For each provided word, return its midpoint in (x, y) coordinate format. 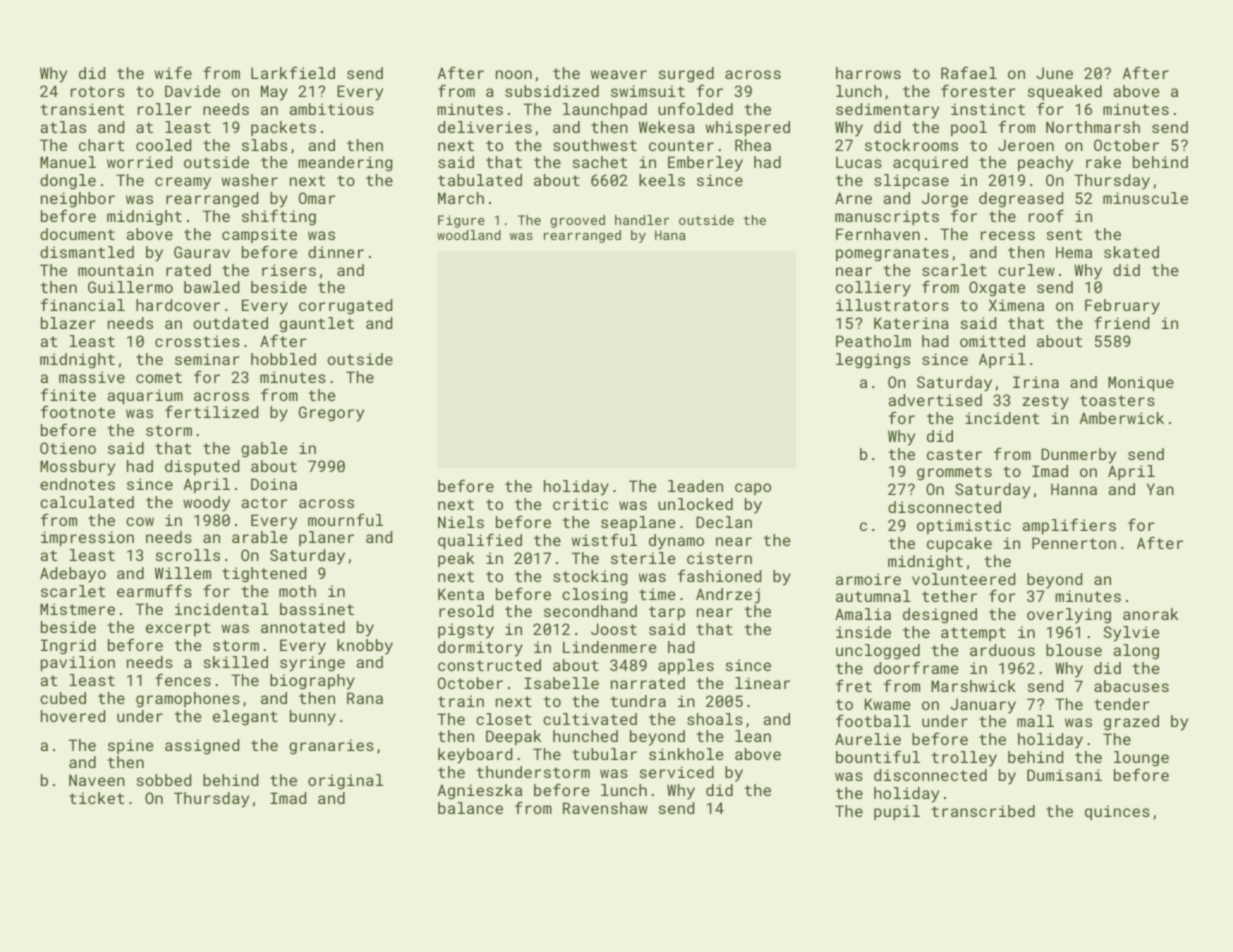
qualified (480, 541)
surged (686, 75)
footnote (78, 411)
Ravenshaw (605, 808)
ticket (96, 798)
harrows (868, 73)
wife (173, 72)
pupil (897, 812)
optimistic (964, 526)
